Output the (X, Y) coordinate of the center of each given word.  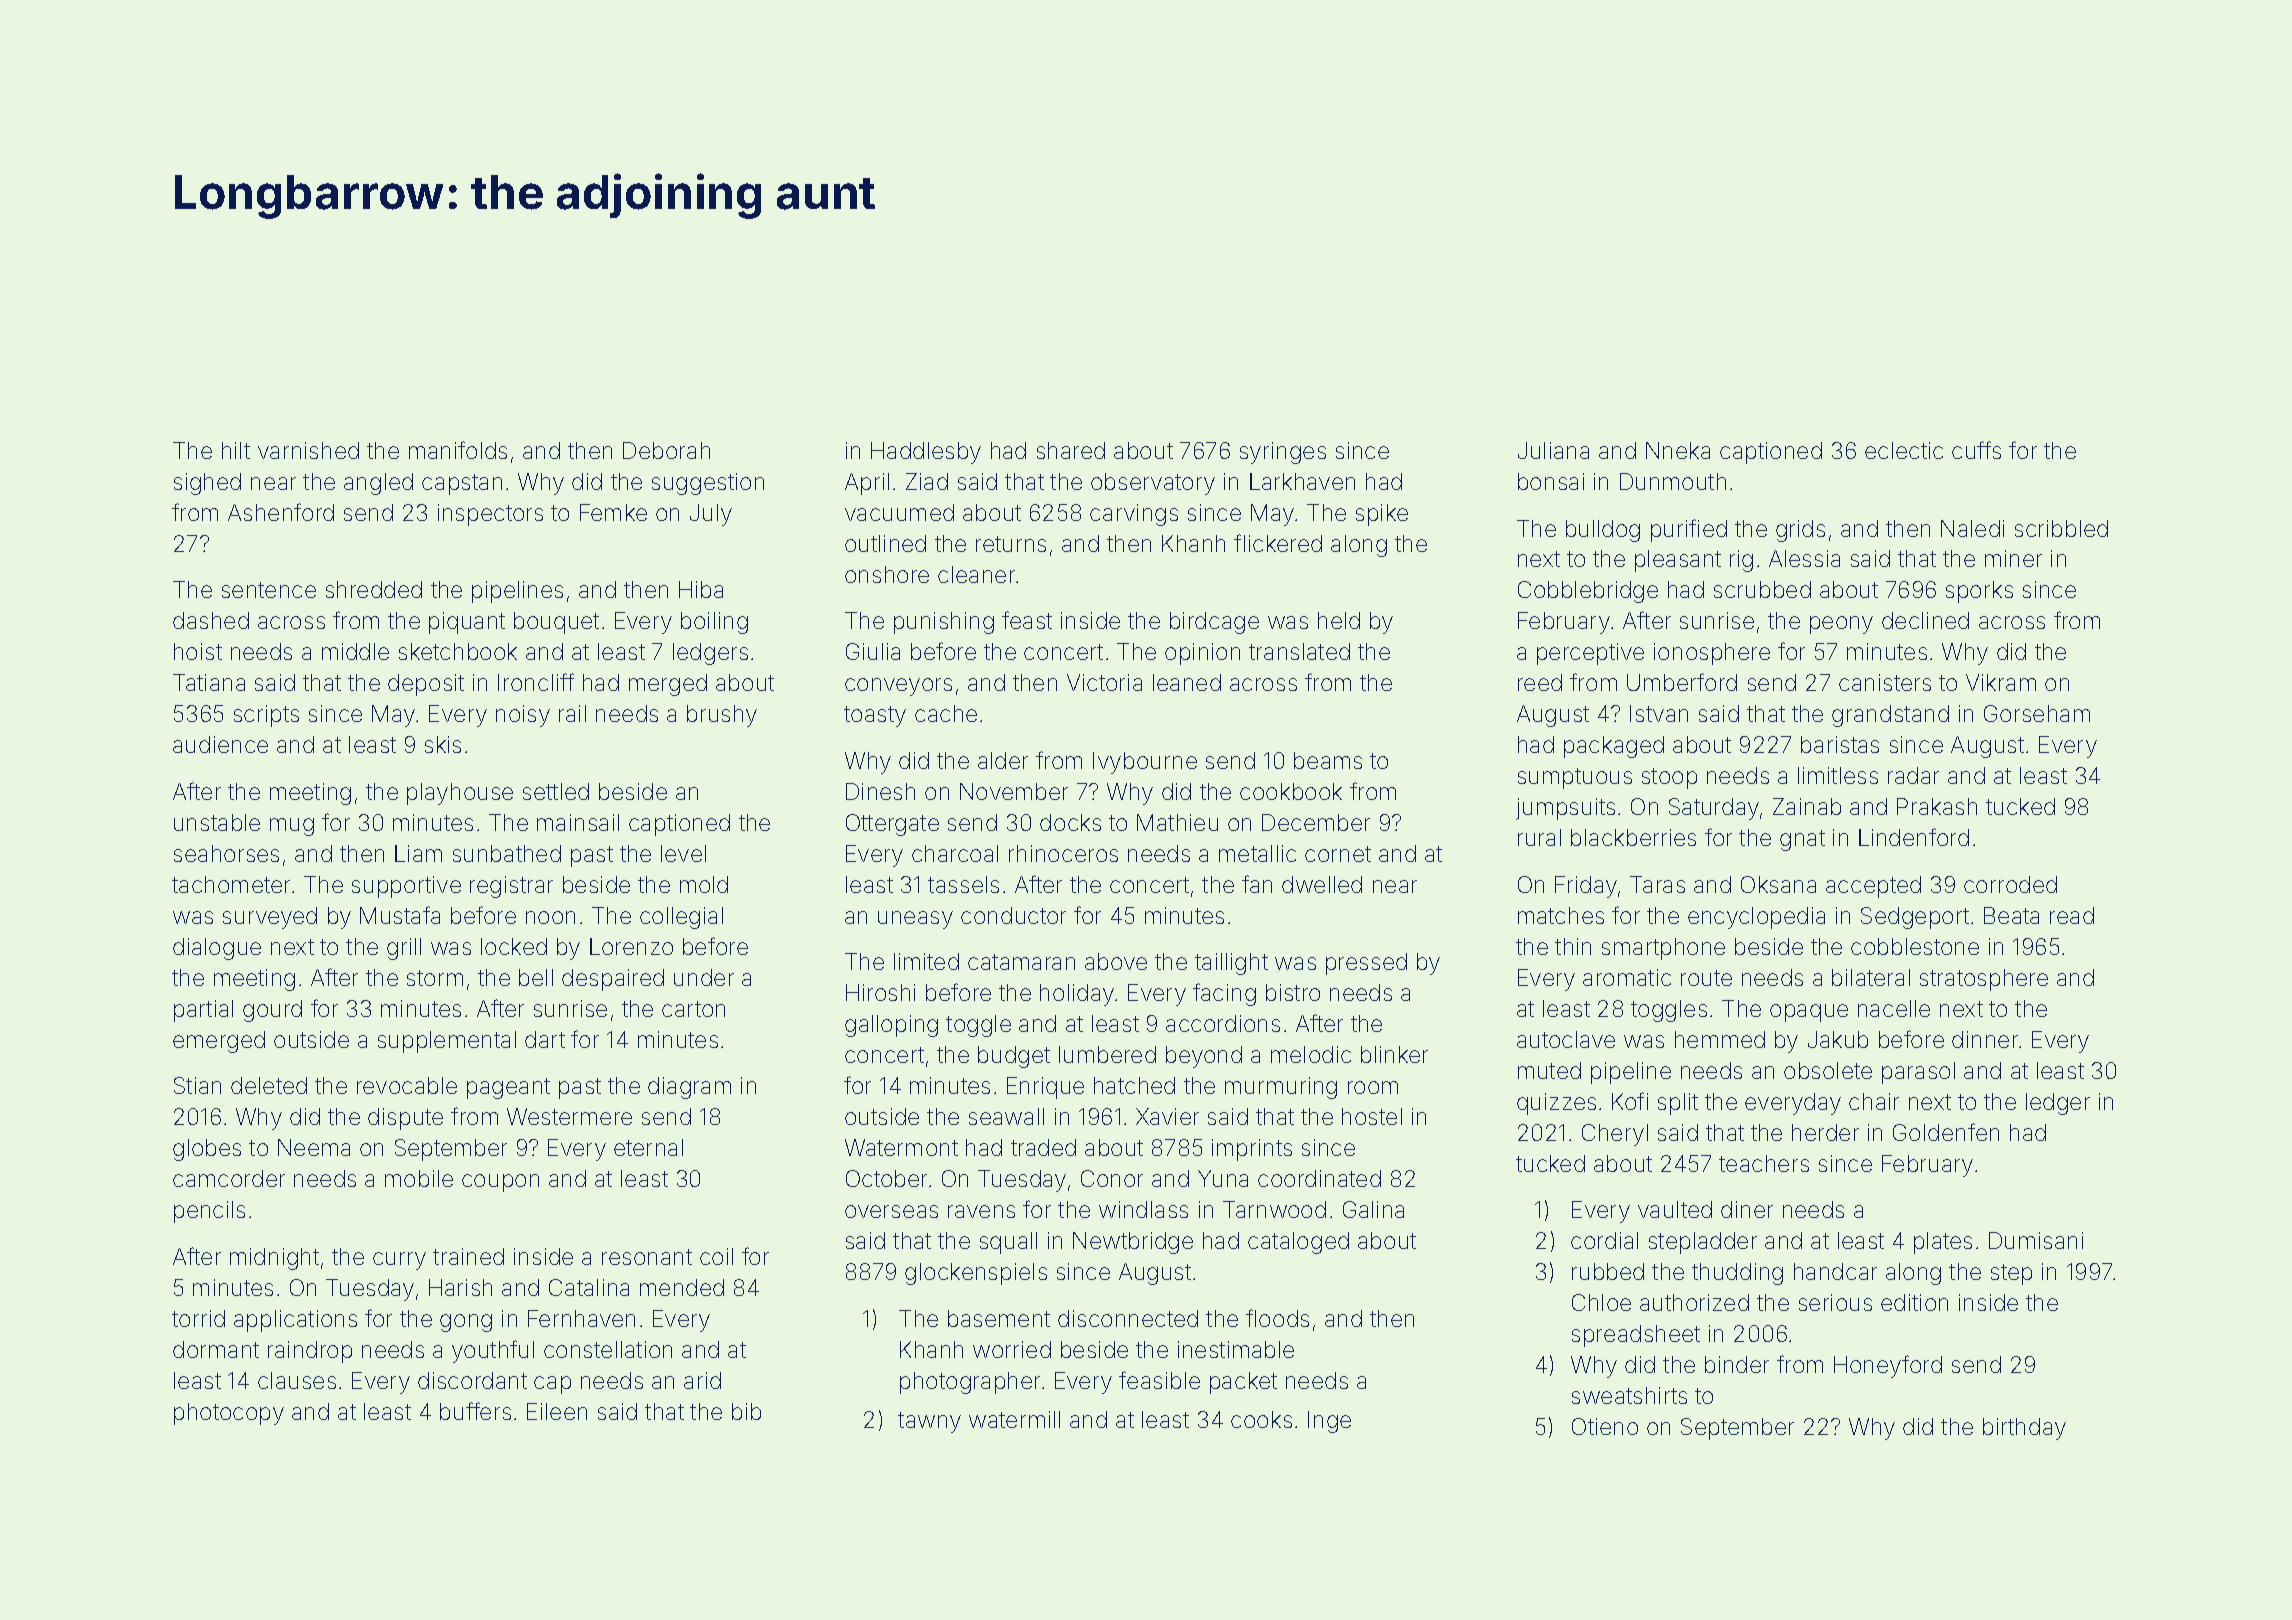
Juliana (1553, 450)
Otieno (1605, 1426)
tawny (929, 1422)
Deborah (666, 450)
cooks (1261, 1419)
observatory (1153, 484)
